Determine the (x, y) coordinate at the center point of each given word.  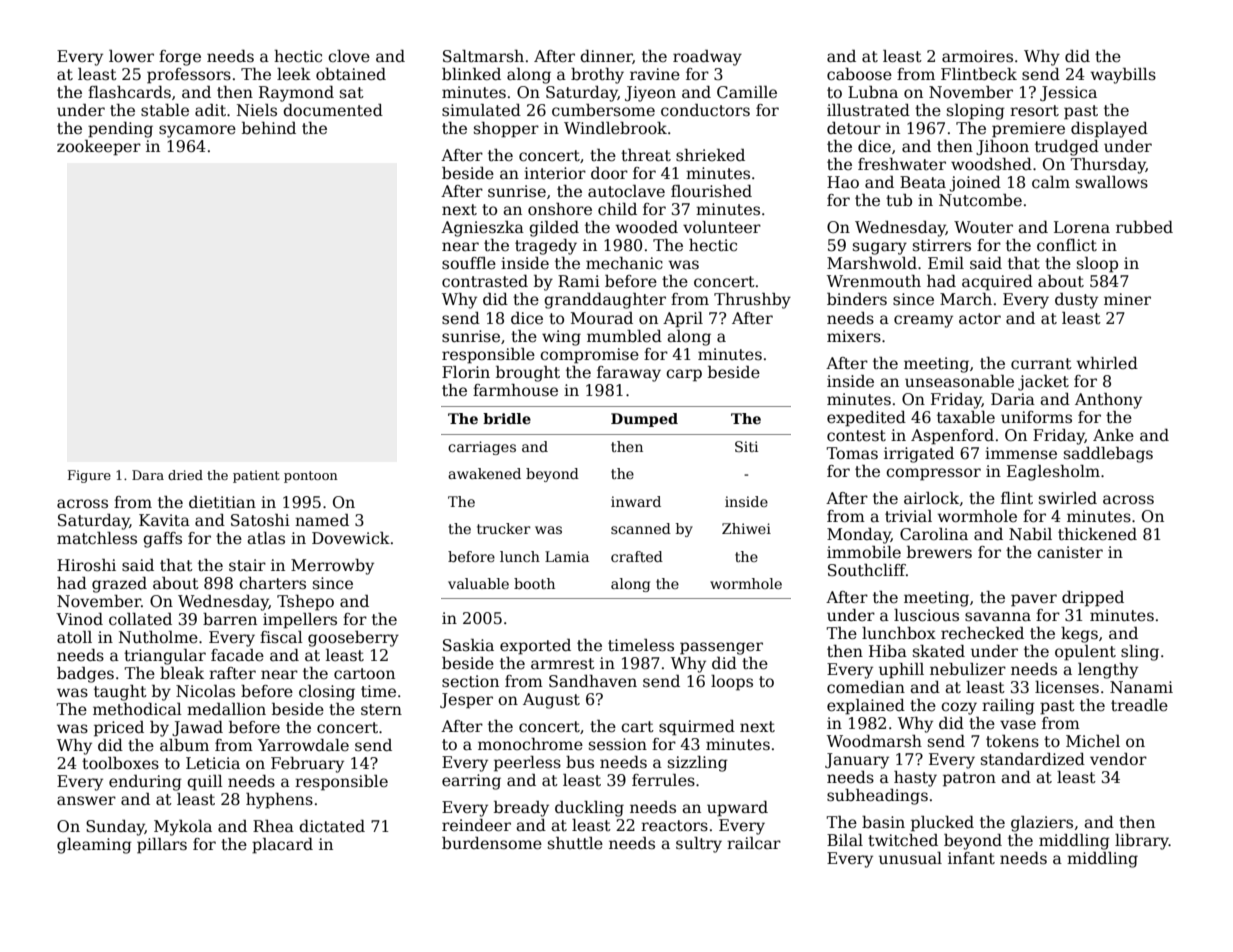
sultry (699, 845)
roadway (707, 58)
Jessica (1068, 93)
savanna (998, 617)
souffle (469, 263)
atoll (74, 637)
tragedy (546, 247)
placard (282, 846)
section (470, 681)
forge (180, 58)
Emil (946, 263)
